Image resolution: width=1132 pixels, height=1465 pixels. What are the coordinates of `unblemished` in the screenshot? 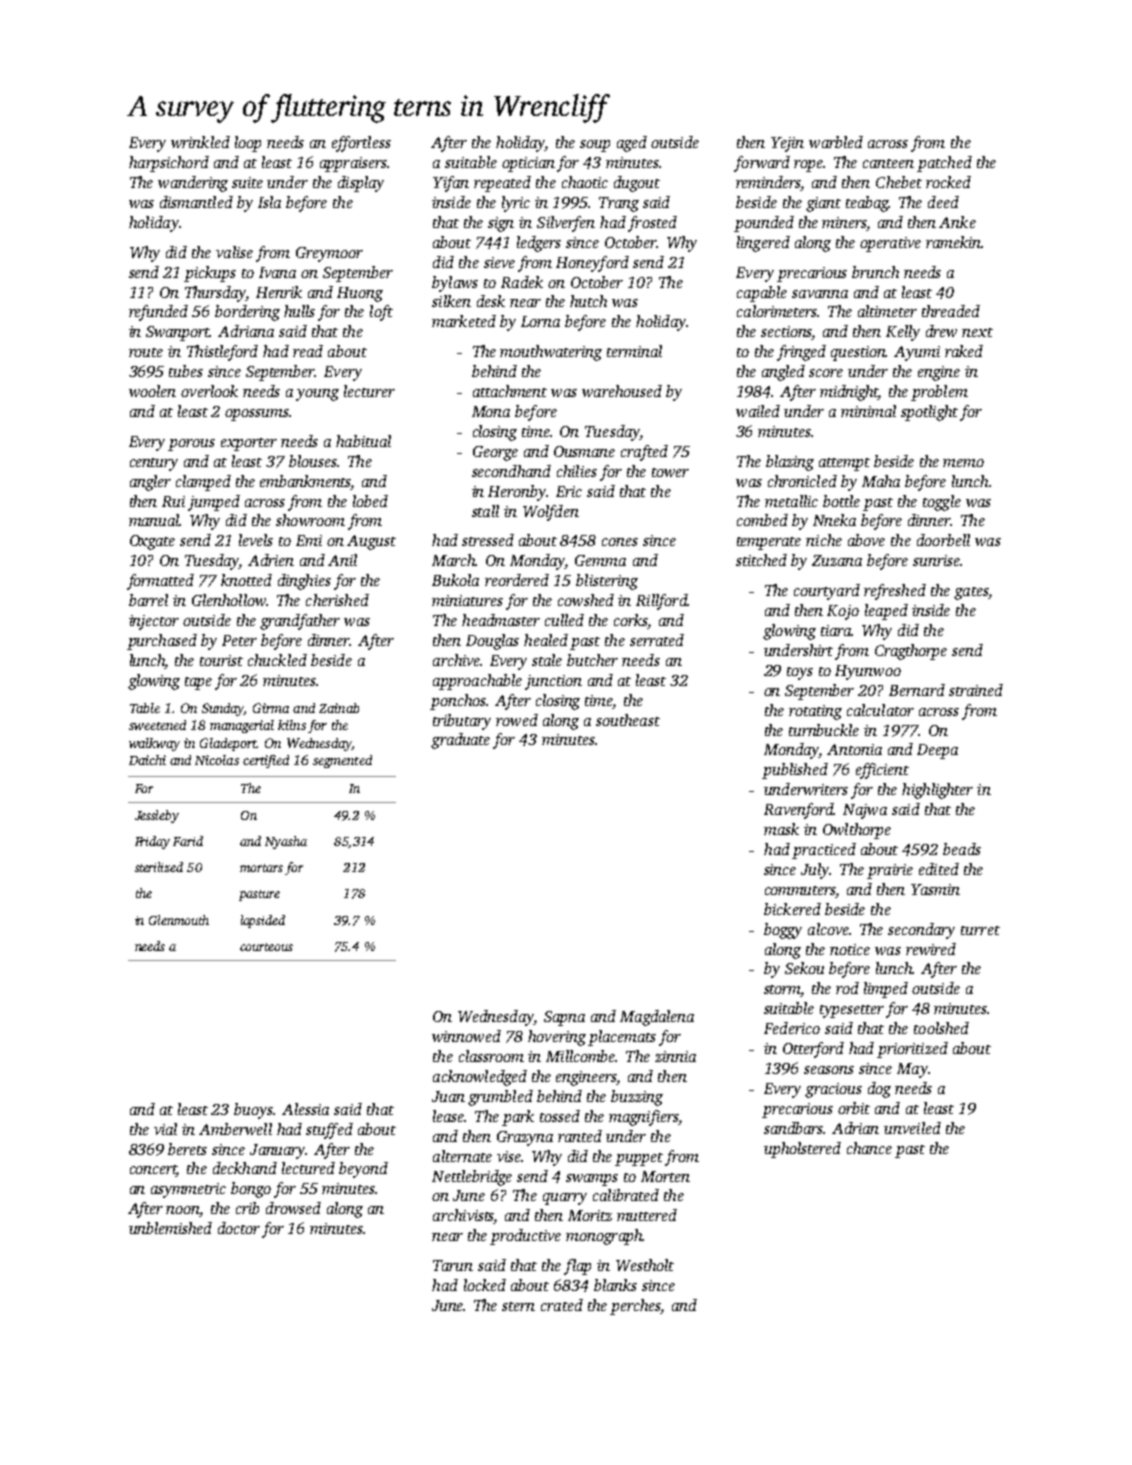 It's located at (170, 1228).
